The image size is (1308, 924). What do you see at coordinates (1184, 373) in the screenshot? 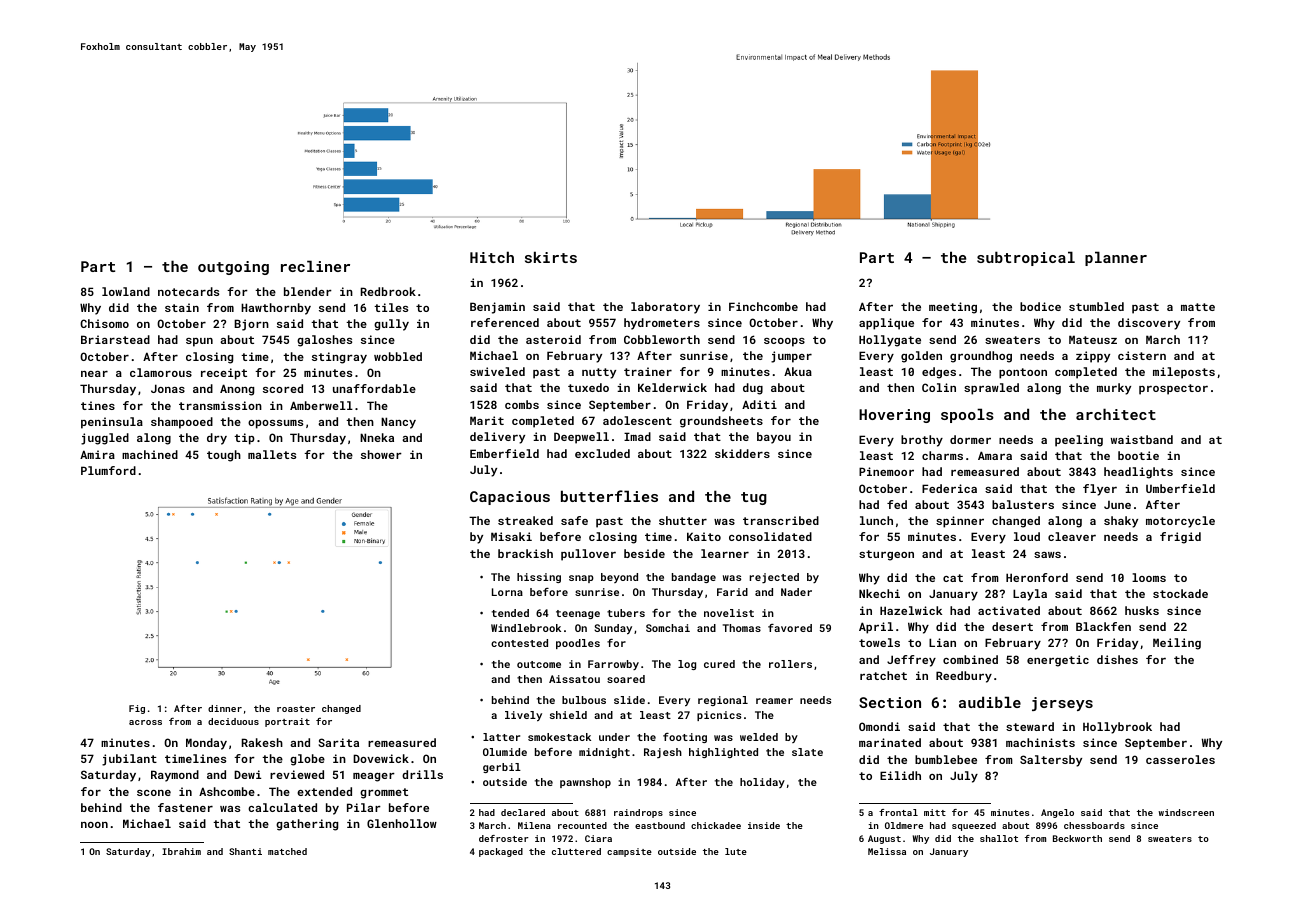
I see `mileposts` at bounding box center [1184, 373].
